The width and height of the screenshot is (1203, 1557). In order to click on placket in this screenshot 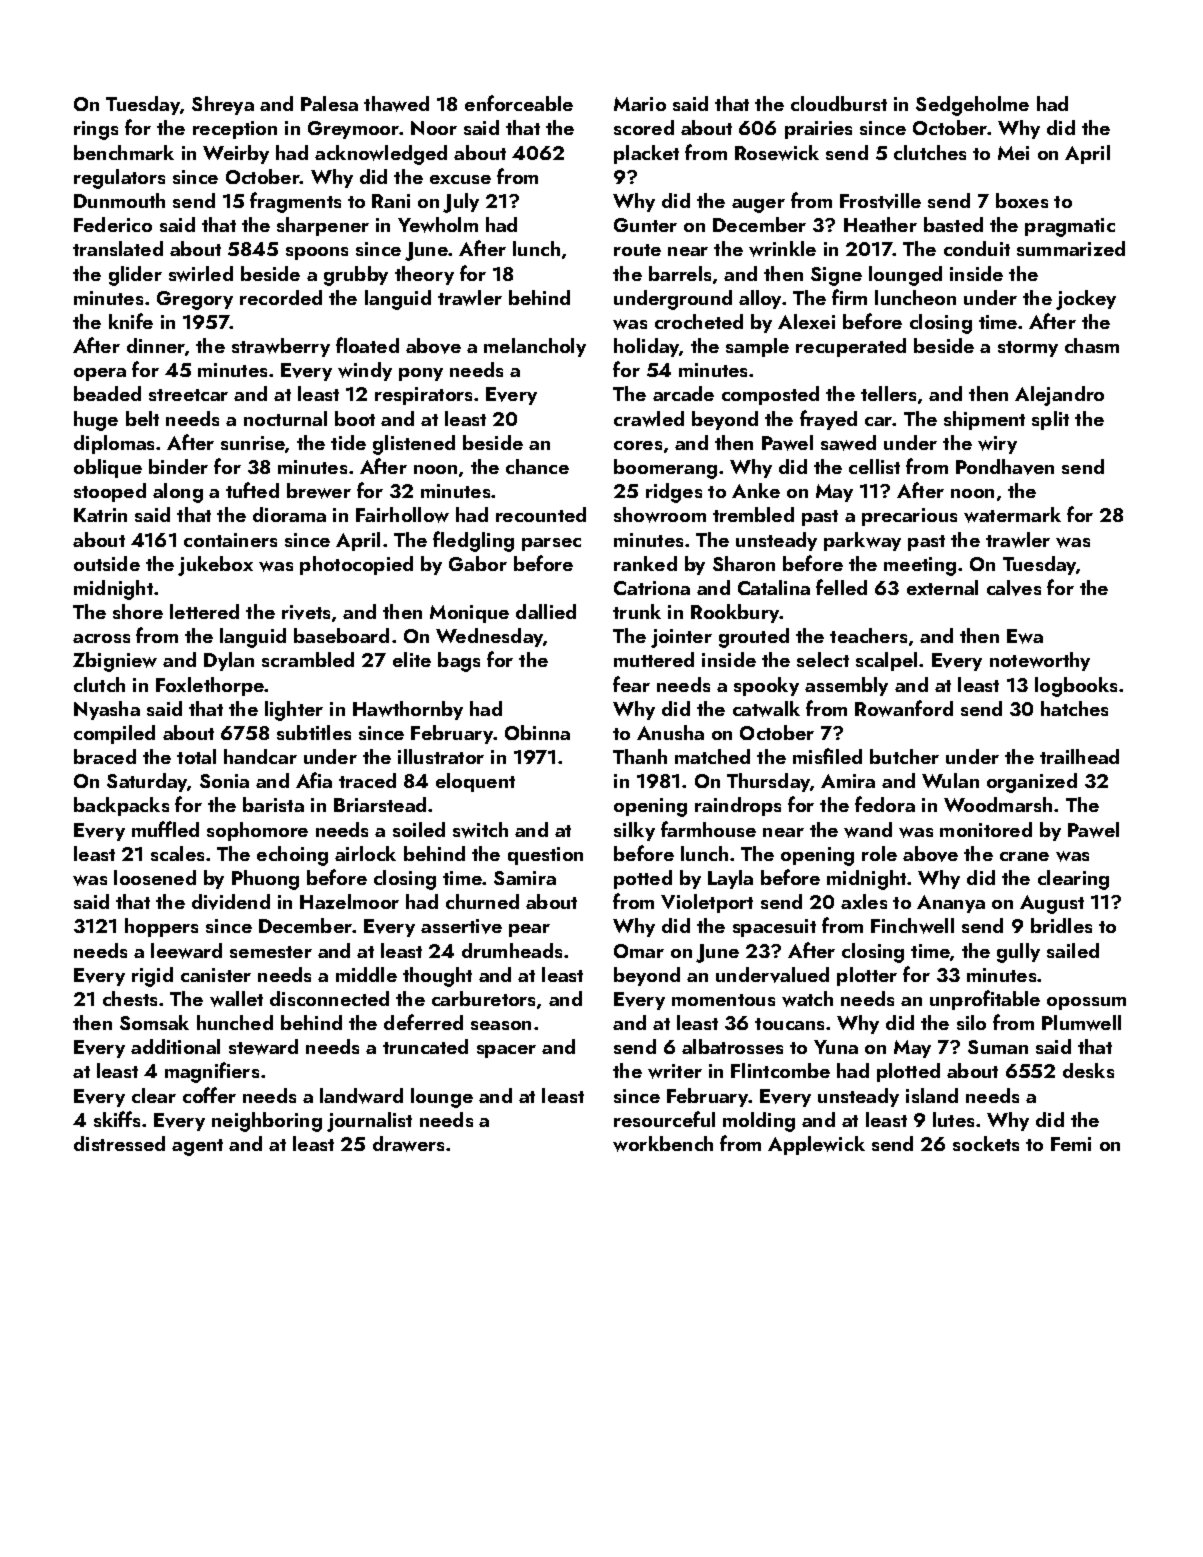, I will do `click(646, 154)`.
